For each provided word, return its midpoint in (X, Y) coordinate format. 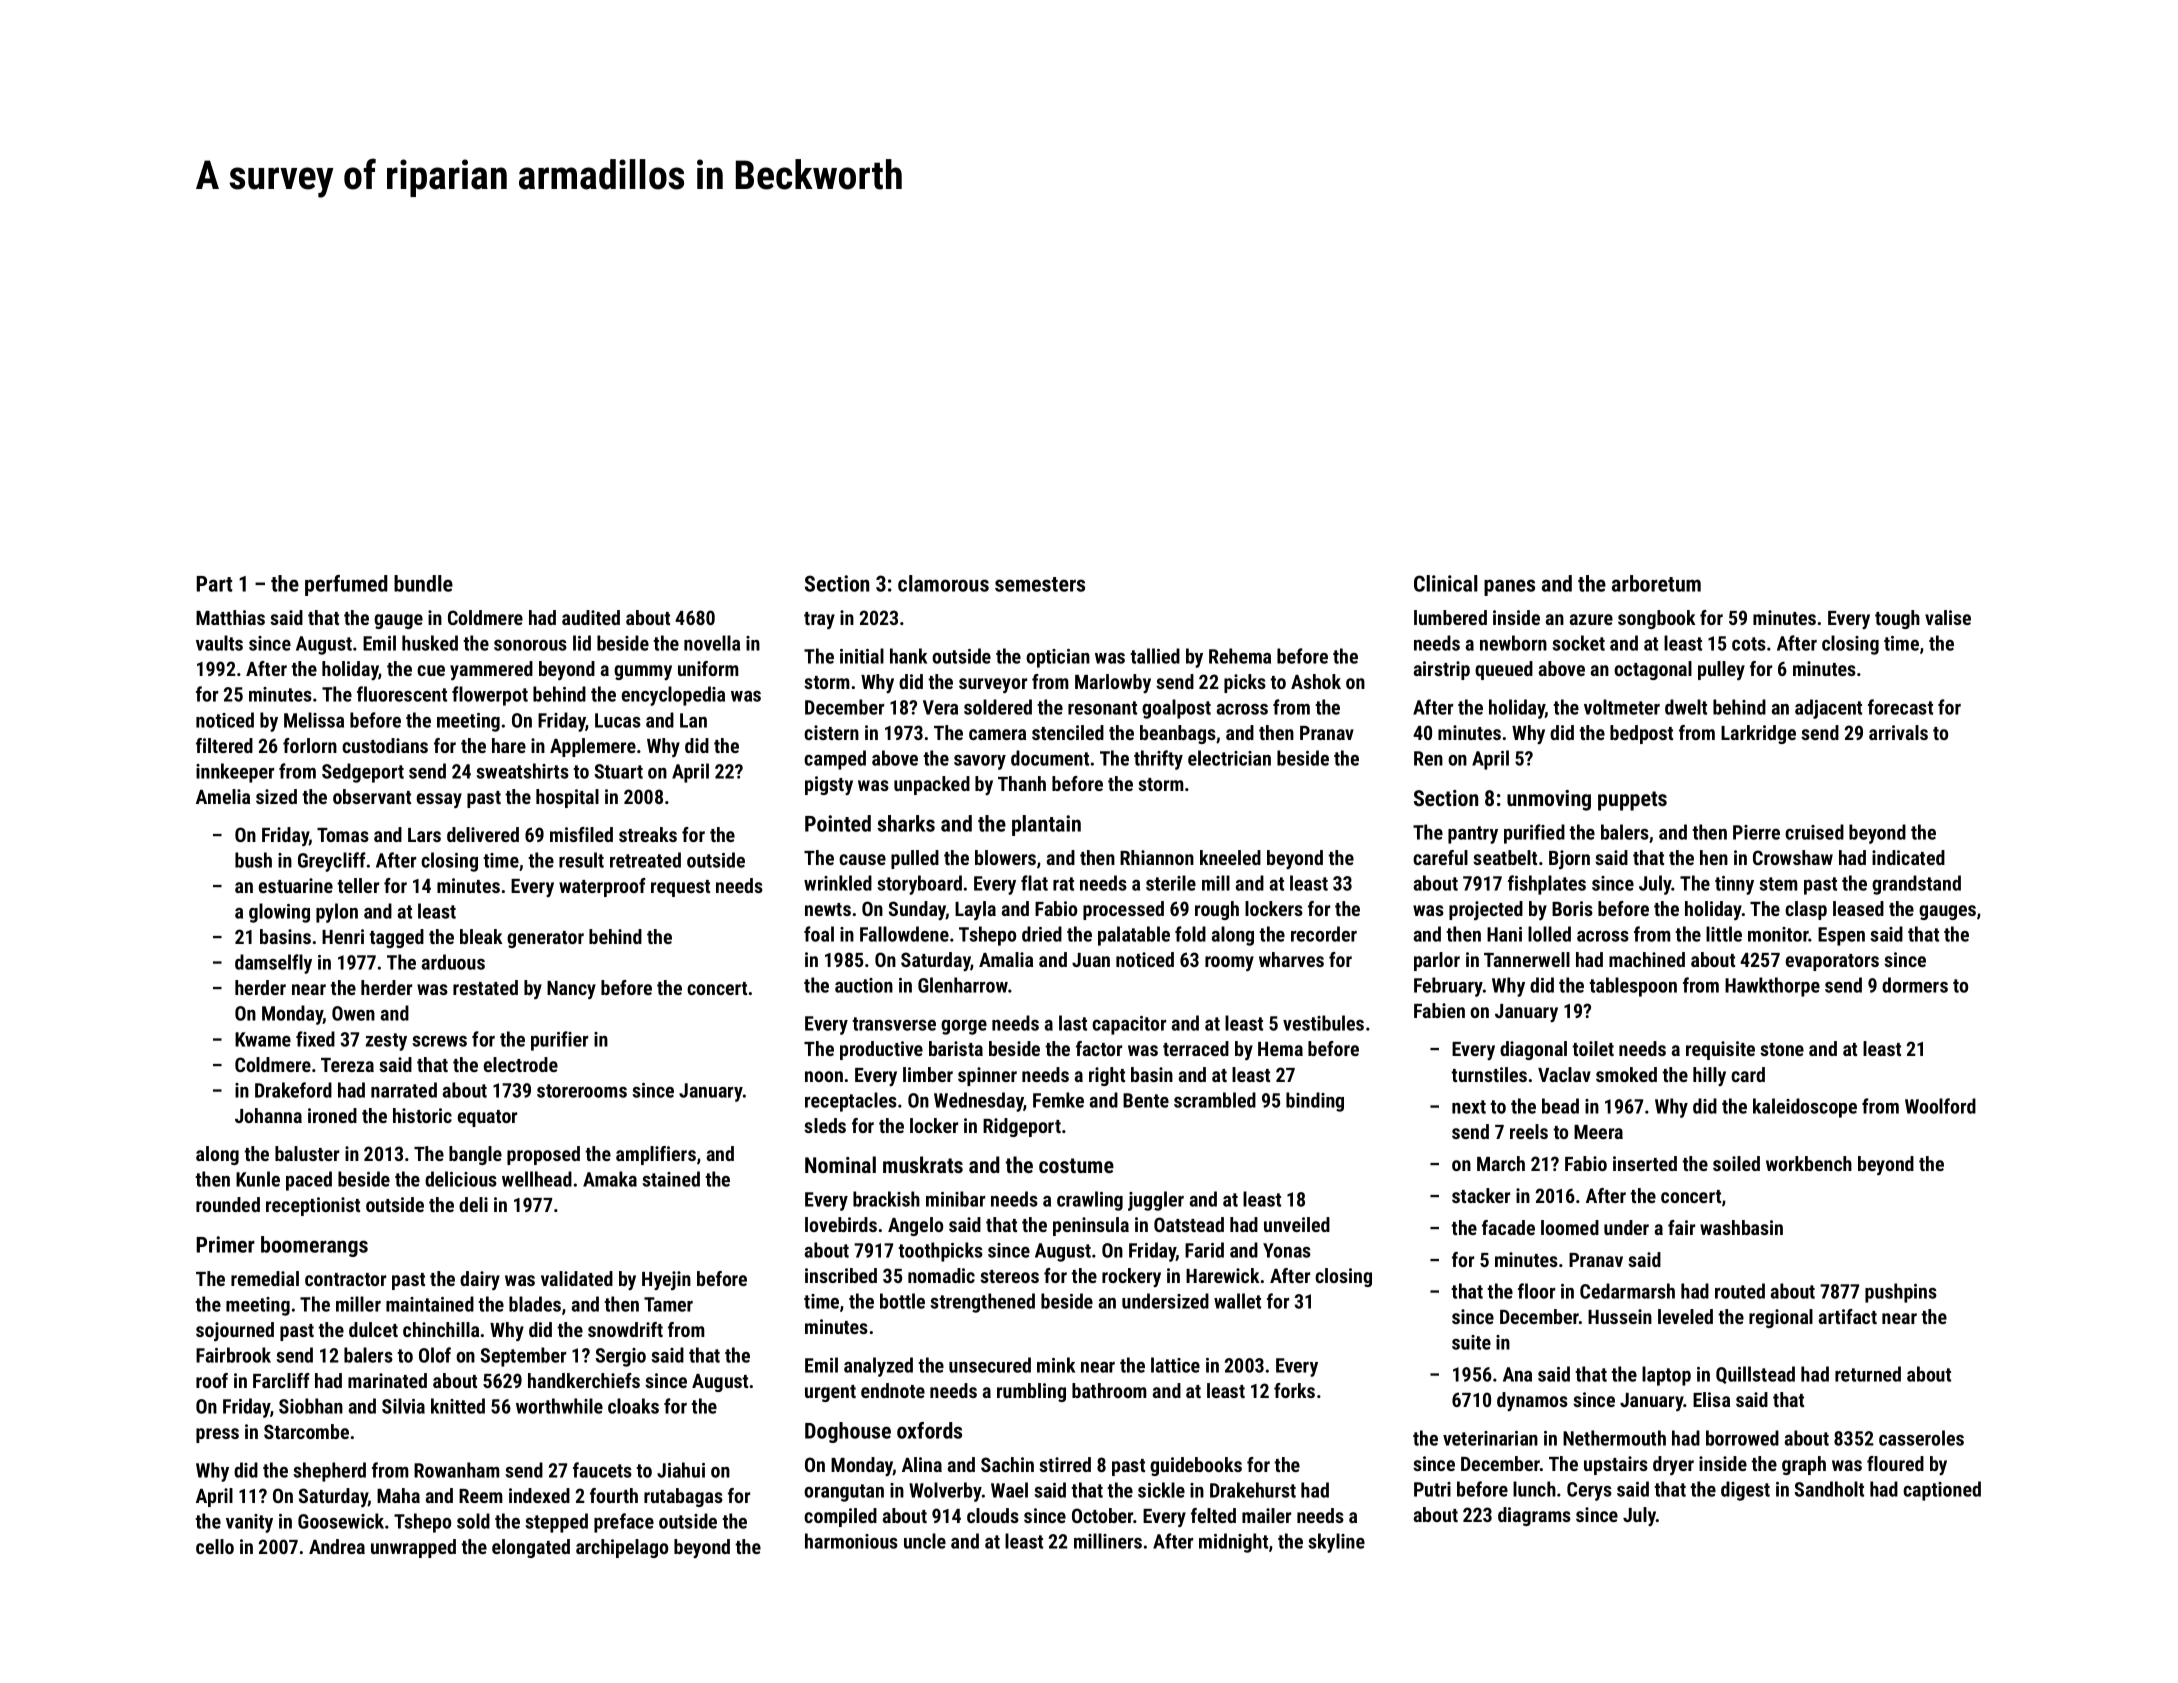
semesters (1040, 584)
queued (1504, 670)
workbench (1809, 1163)
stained (671, 1179)
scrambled (1215, 1100)
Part (214, 584)
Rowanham (457, 1470)
